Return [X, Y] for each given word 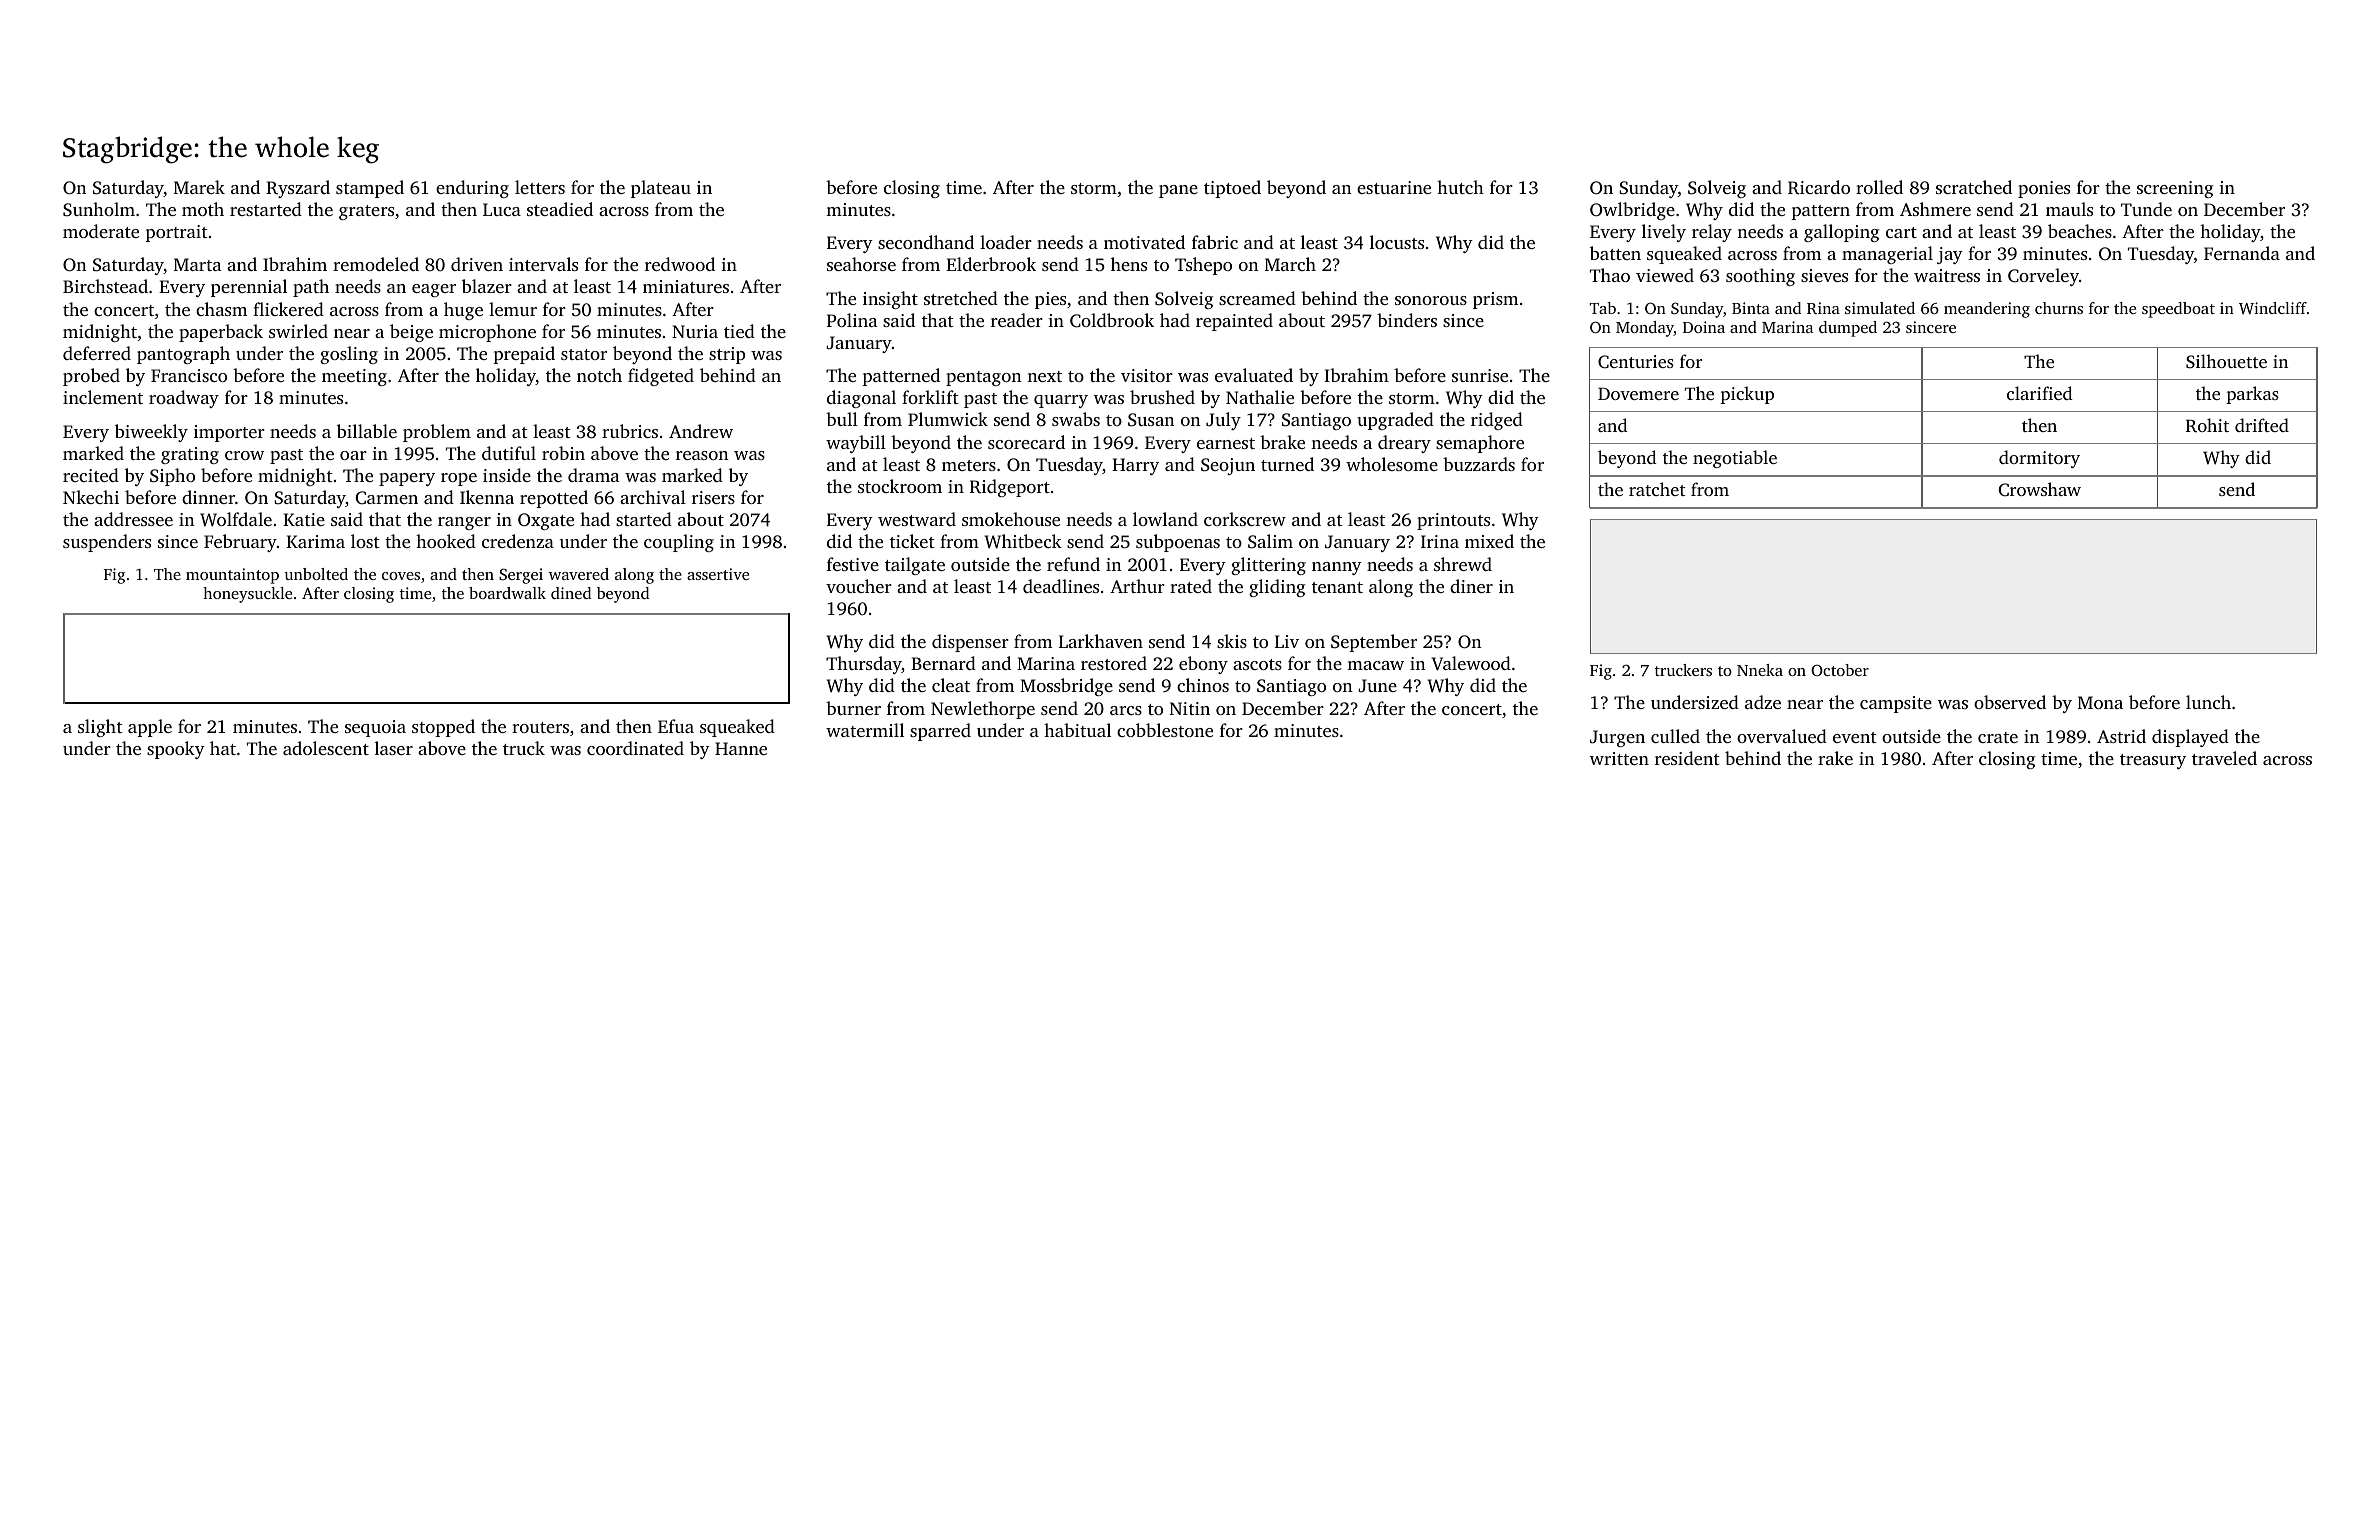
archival [653, 497]
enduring [472, 189]
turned [1287, 464]
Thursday [864, 665]
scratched [1974, 187]
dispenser [970, 643]
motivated [1144, 242]
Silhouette [2226, 361]
